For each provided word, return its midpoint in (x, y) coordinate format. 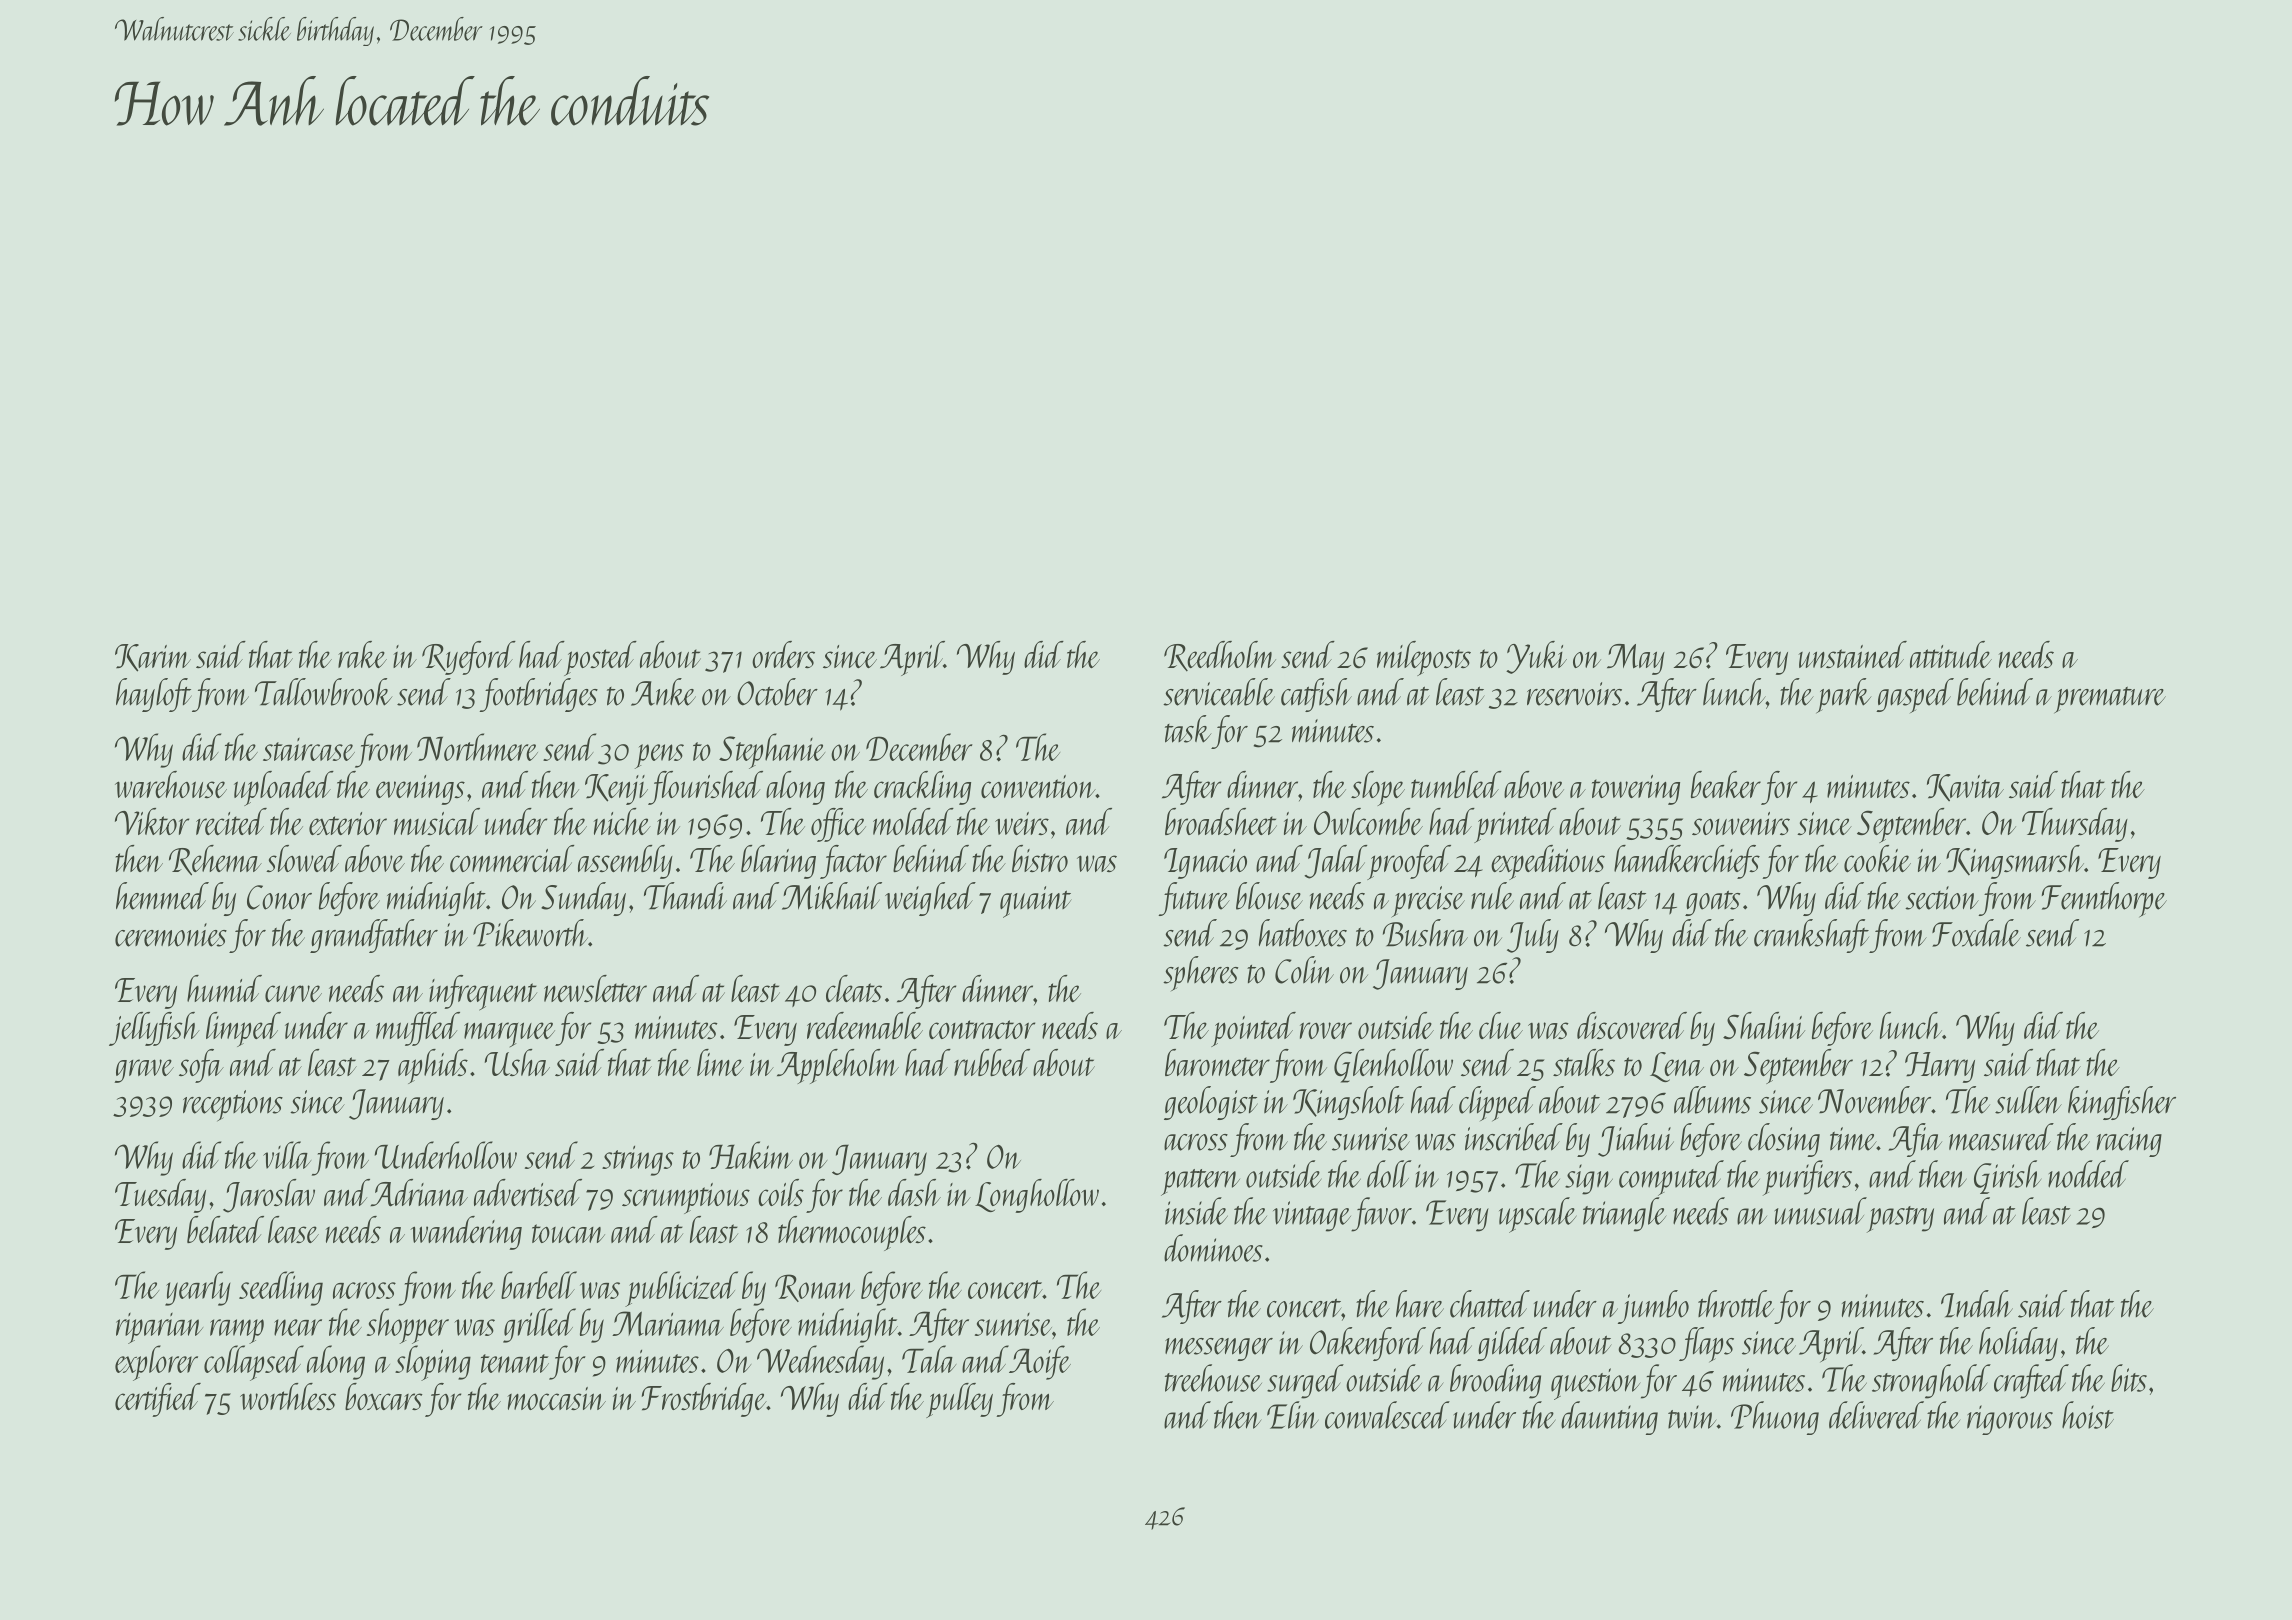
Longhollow (1037, 1196)
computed (1671, 1178)
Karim (153, 658)
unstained (1852, 654)
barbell (539, 1285)
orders (783, 654)
